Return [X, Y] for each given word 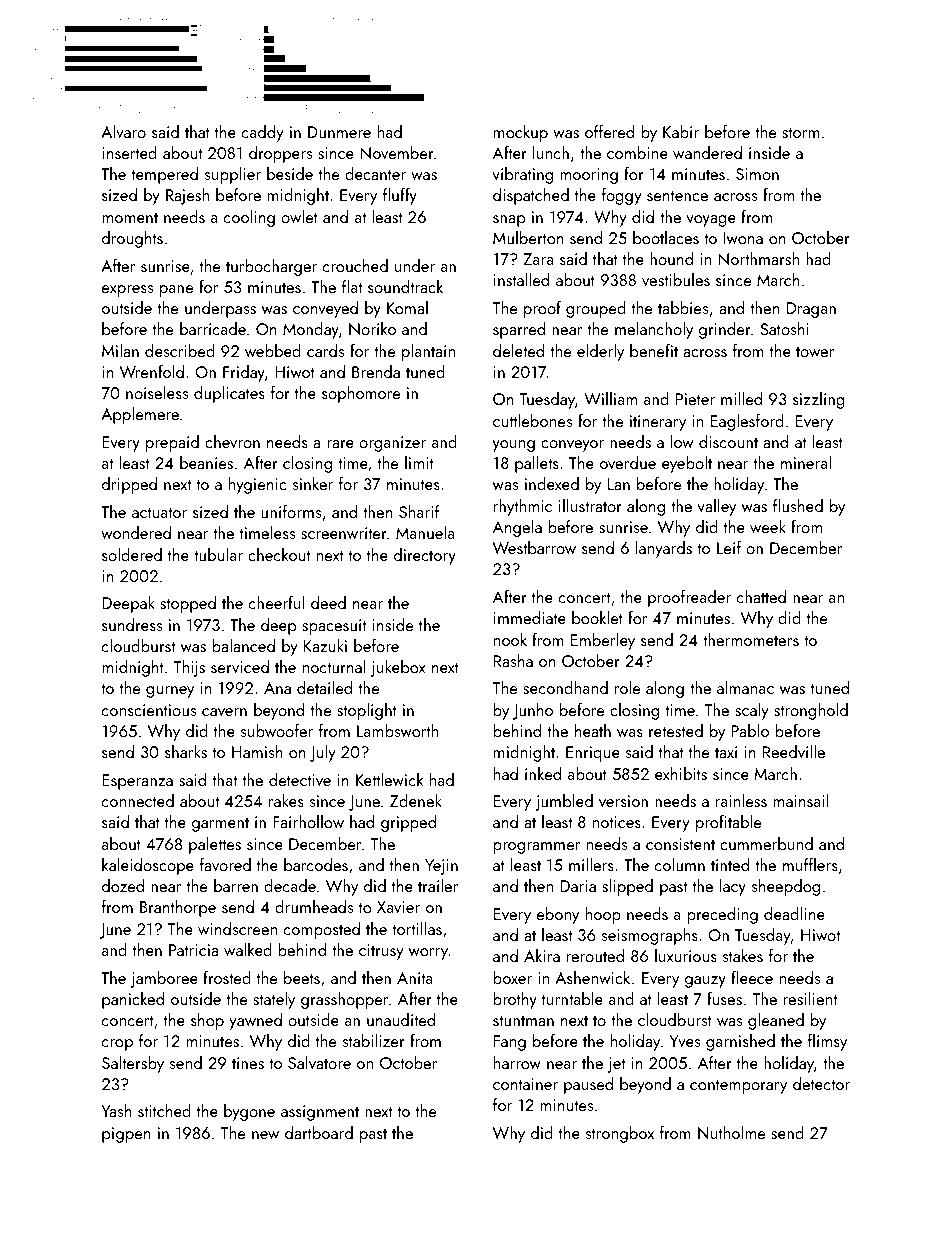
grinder [725, 330]
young [514, 446]
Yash [116, 1110]
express [127, 291]
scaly [752, 711]
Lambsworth [397, 730]
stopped [188, 604]
